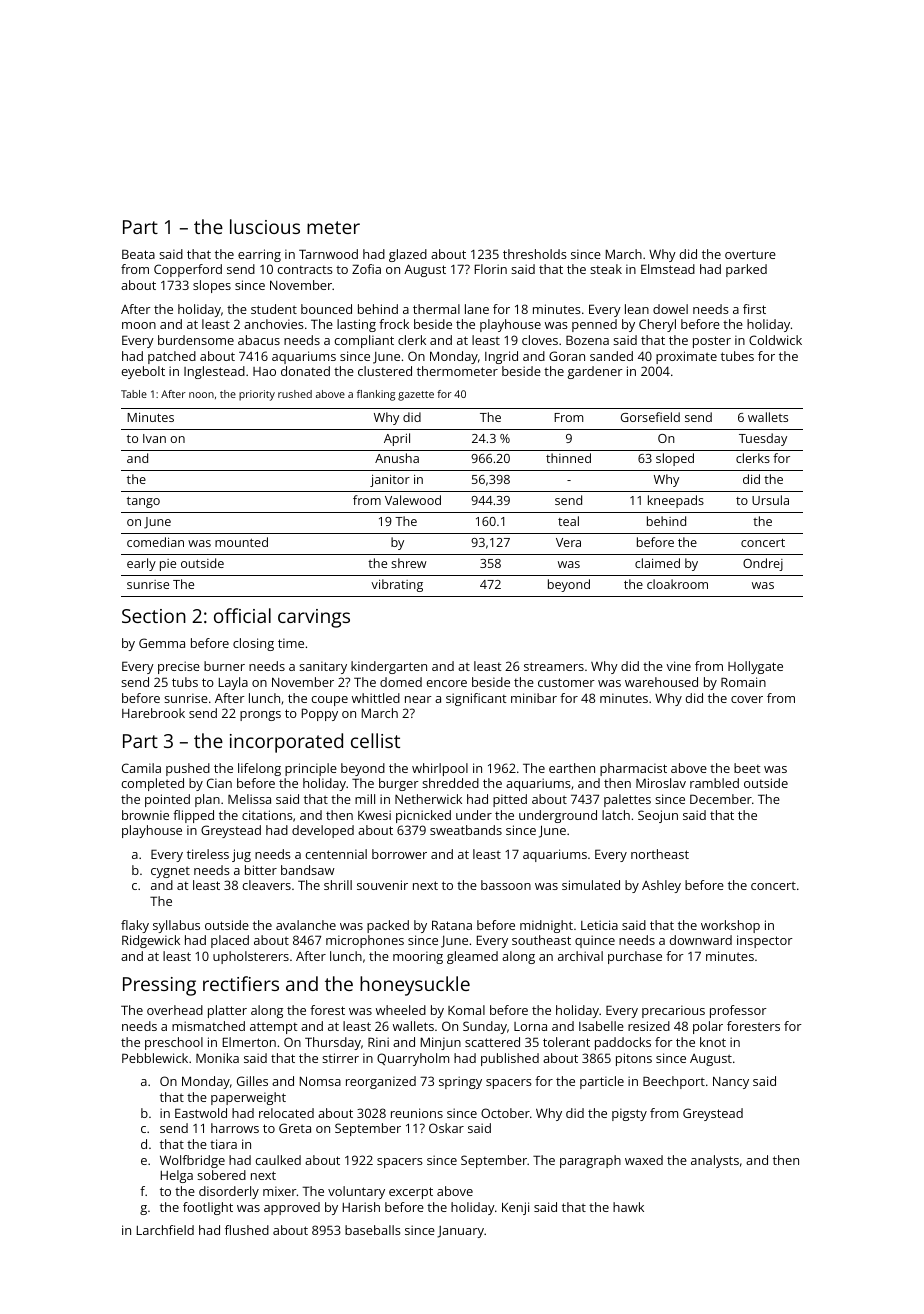  Describe the element at coordinates (374, 815) in the screenshot. I see `Kwesi` at that location.
